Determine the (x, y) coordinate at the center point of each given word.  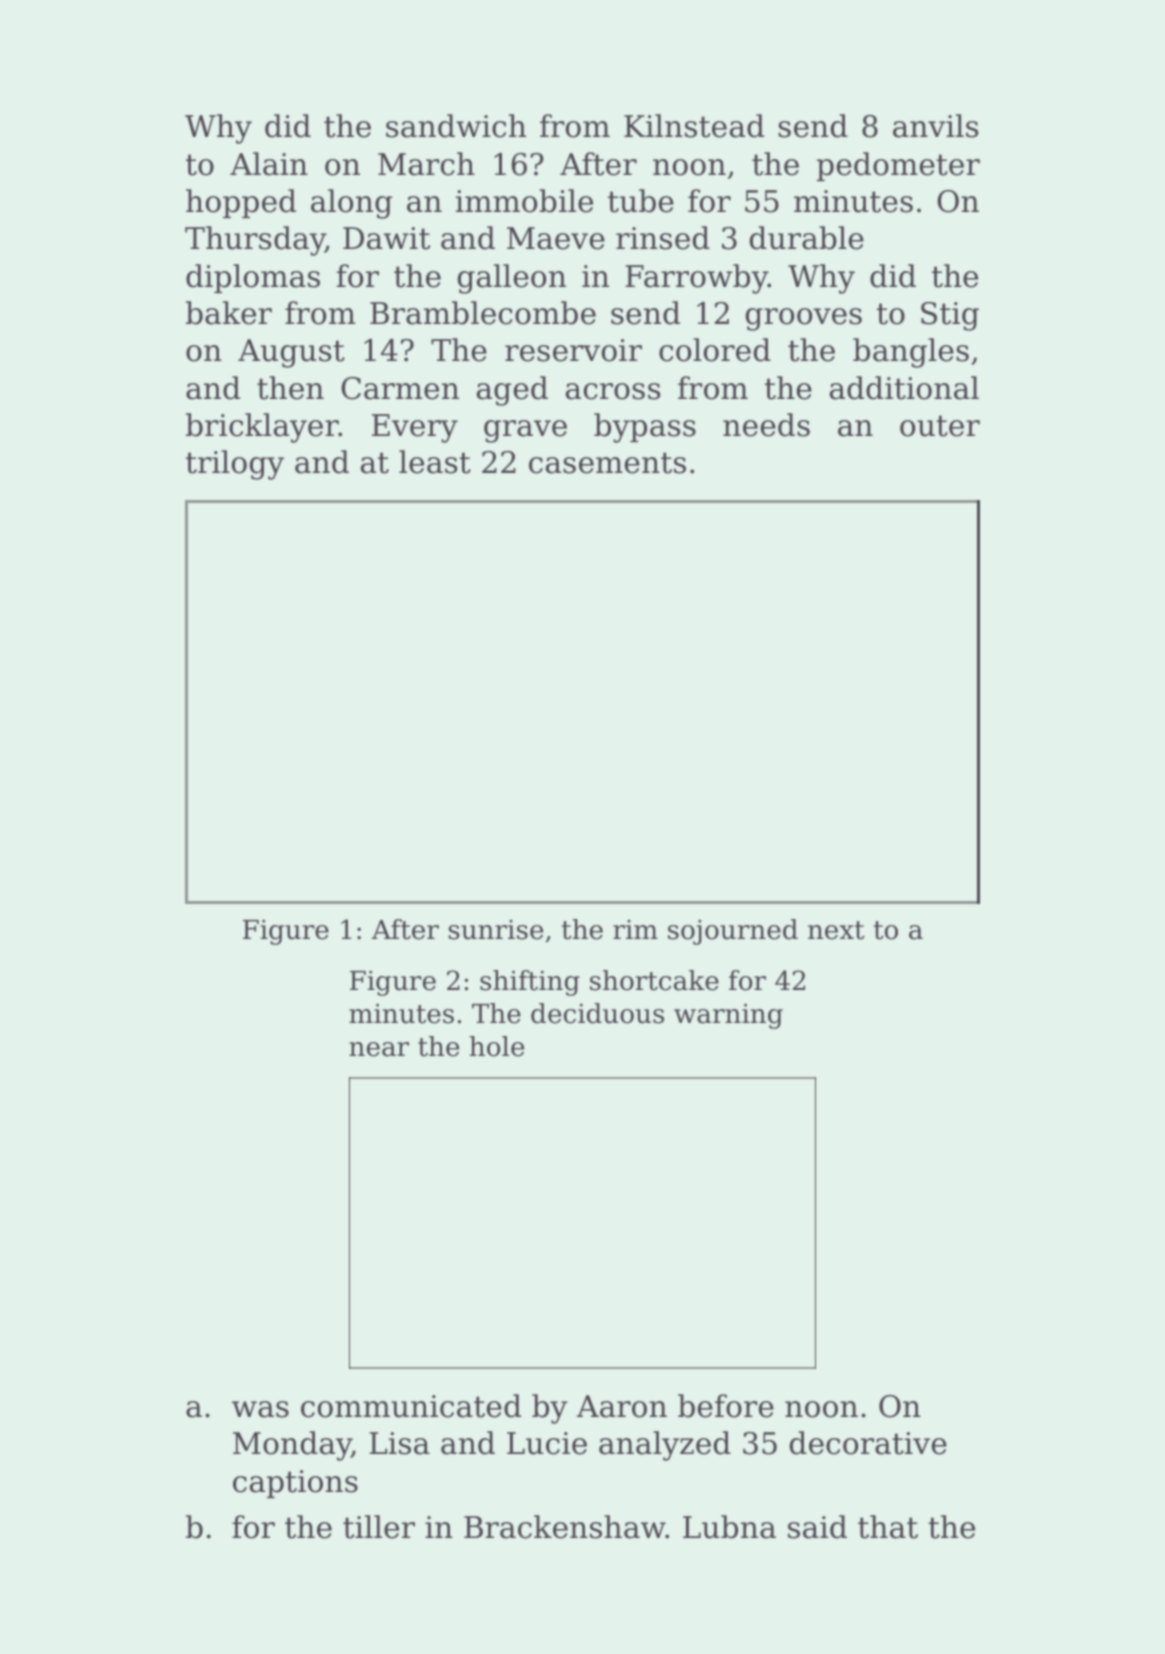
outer (940, 426)
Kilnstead (694, 126)
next (836, 930)
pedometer (898, 166)
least (435, 462)
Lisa (399, 1443)
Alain (269, 164)
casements (607, 463)
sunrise (495, 930)
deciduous (597, 1013)
